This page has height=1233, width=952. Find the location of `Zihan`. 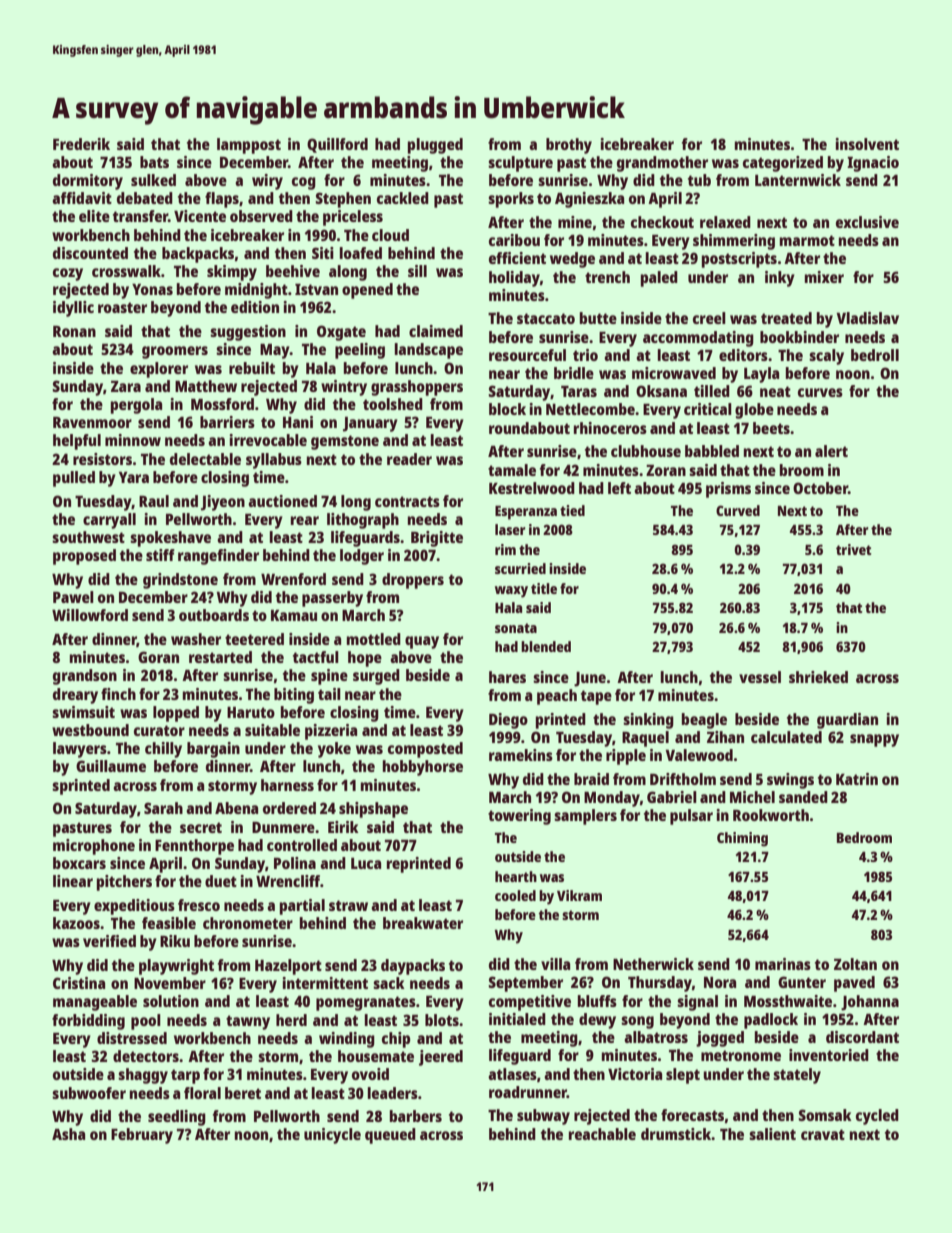

Zihan is located at coordinates (725, 737).
